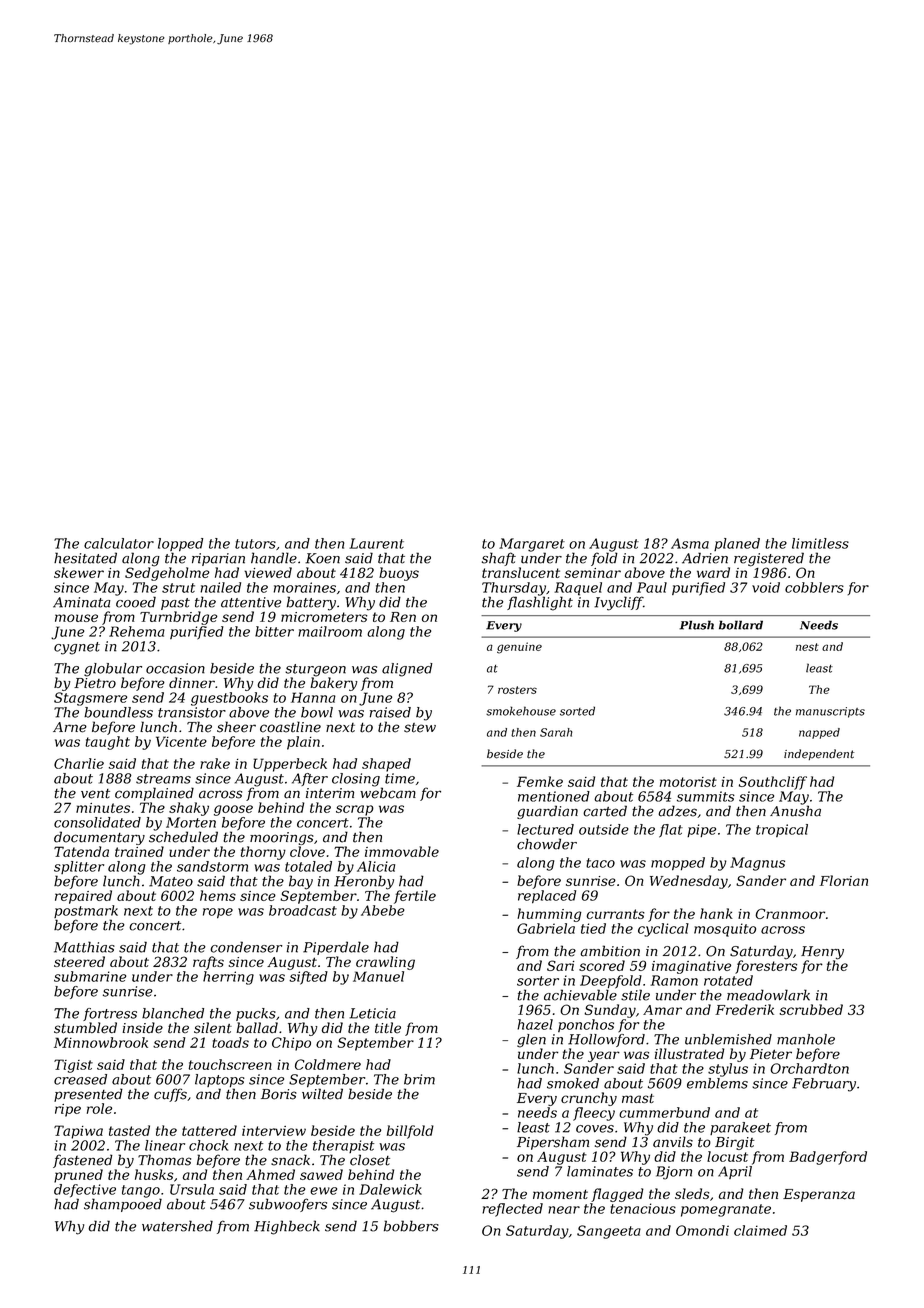 The height and width of the screenshot is (1308, 924). What do you see at coordinates (173, 1013) in the screenshot?
I see `blanched` at bounding box center [173, 1013].
